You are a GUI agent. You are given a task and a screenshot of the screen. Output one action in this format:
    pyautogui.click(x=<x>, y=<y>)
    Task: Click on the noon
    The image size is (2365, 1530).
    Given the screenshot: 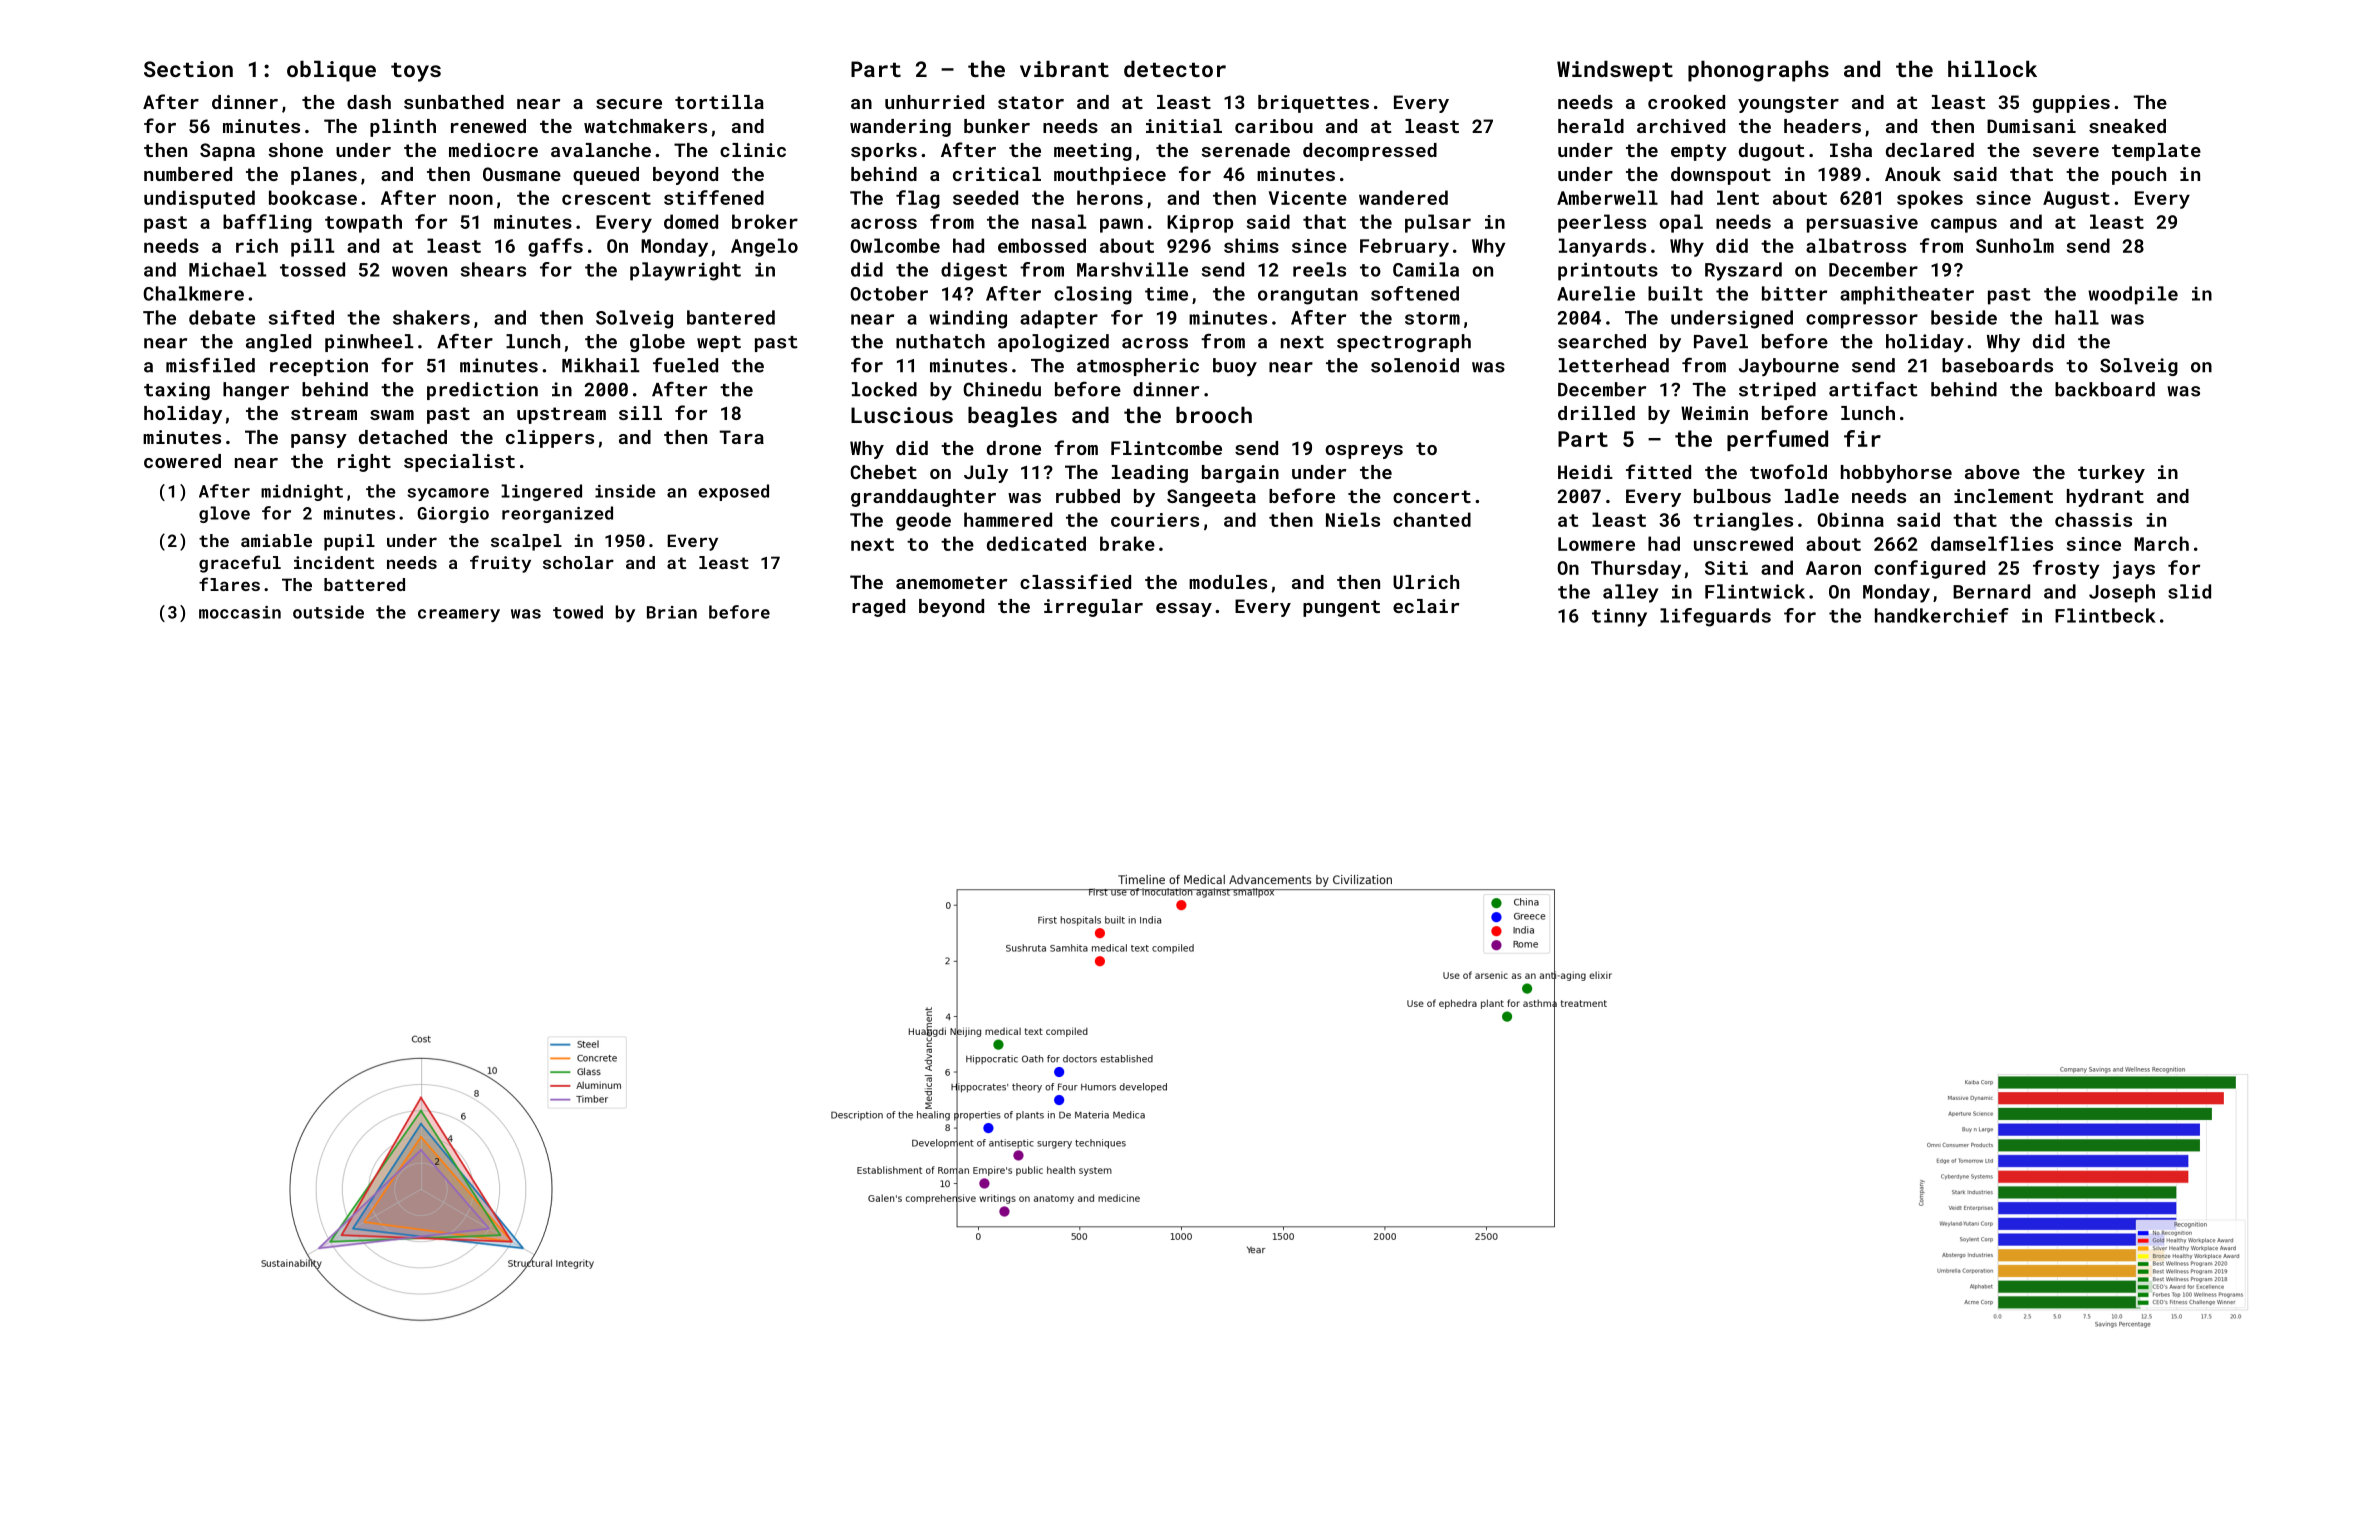 What is the action you would take?
    pyautogui.click(x=471, y=199)
